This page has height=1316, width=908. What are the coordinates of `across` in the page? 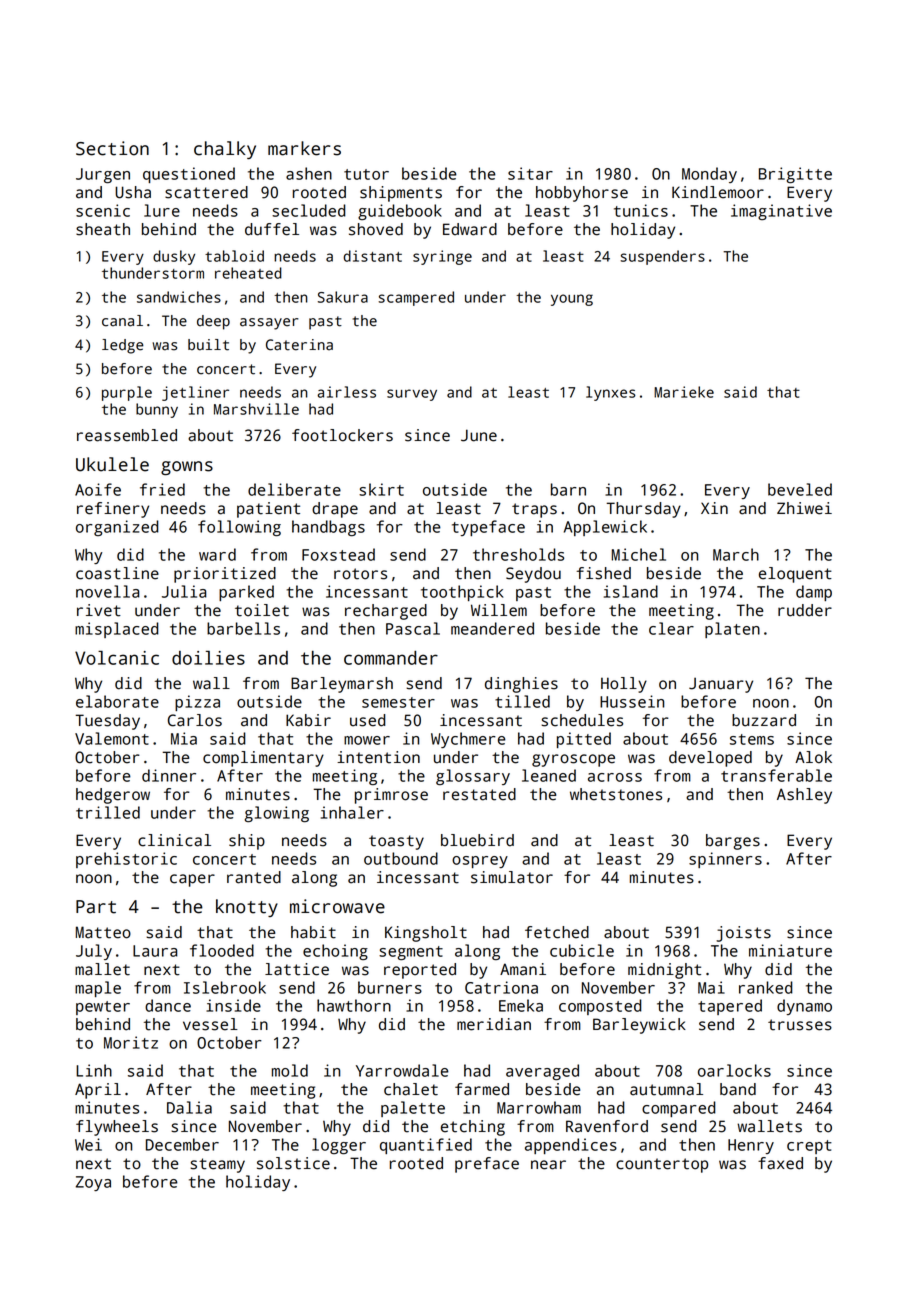 It's located at (615, 777).
